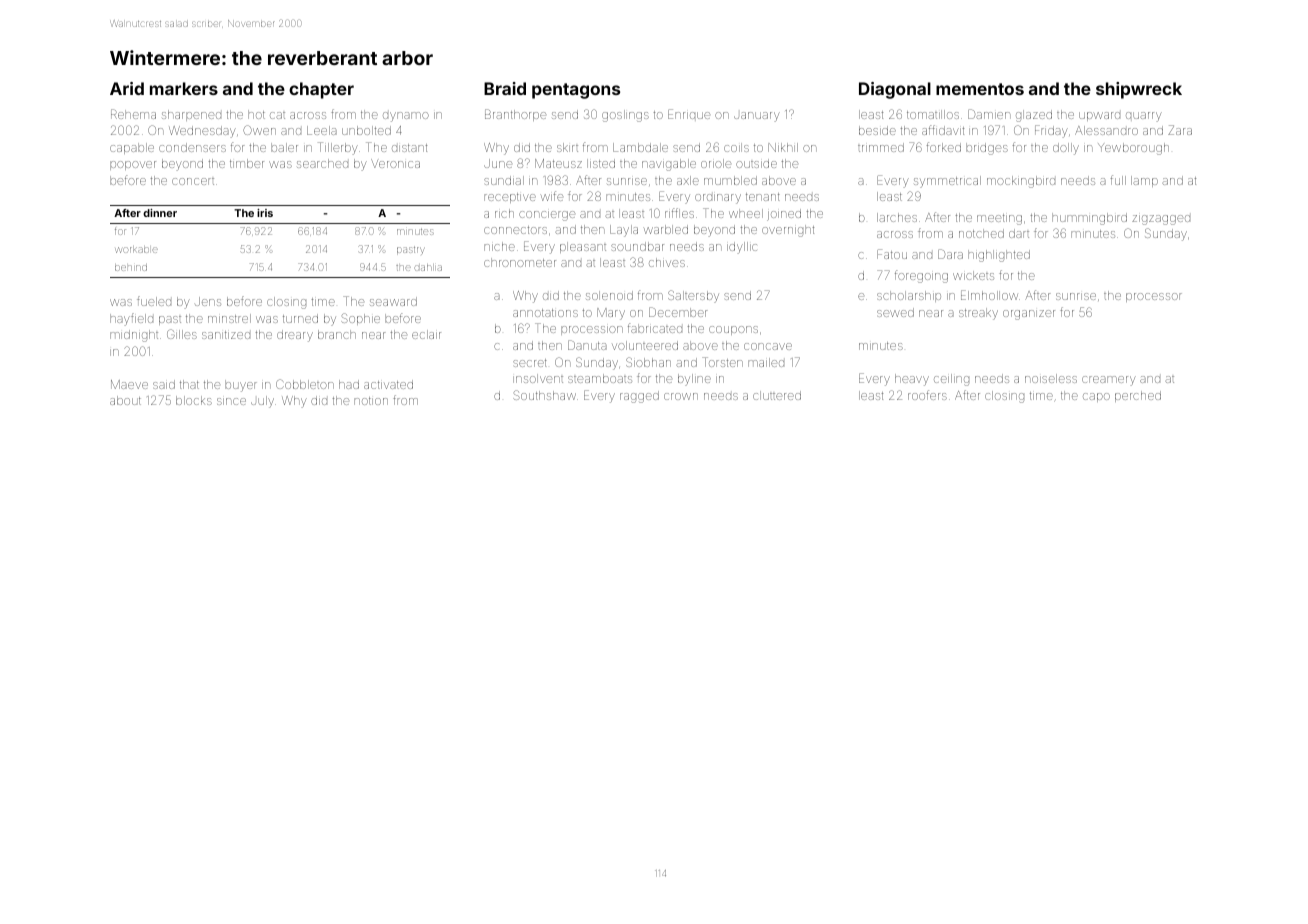 The height and width of the document is (924, 1308). What do you see at coordinates (426, 334) in the document?
I see `eclair` at bounding box center [426, 334].
